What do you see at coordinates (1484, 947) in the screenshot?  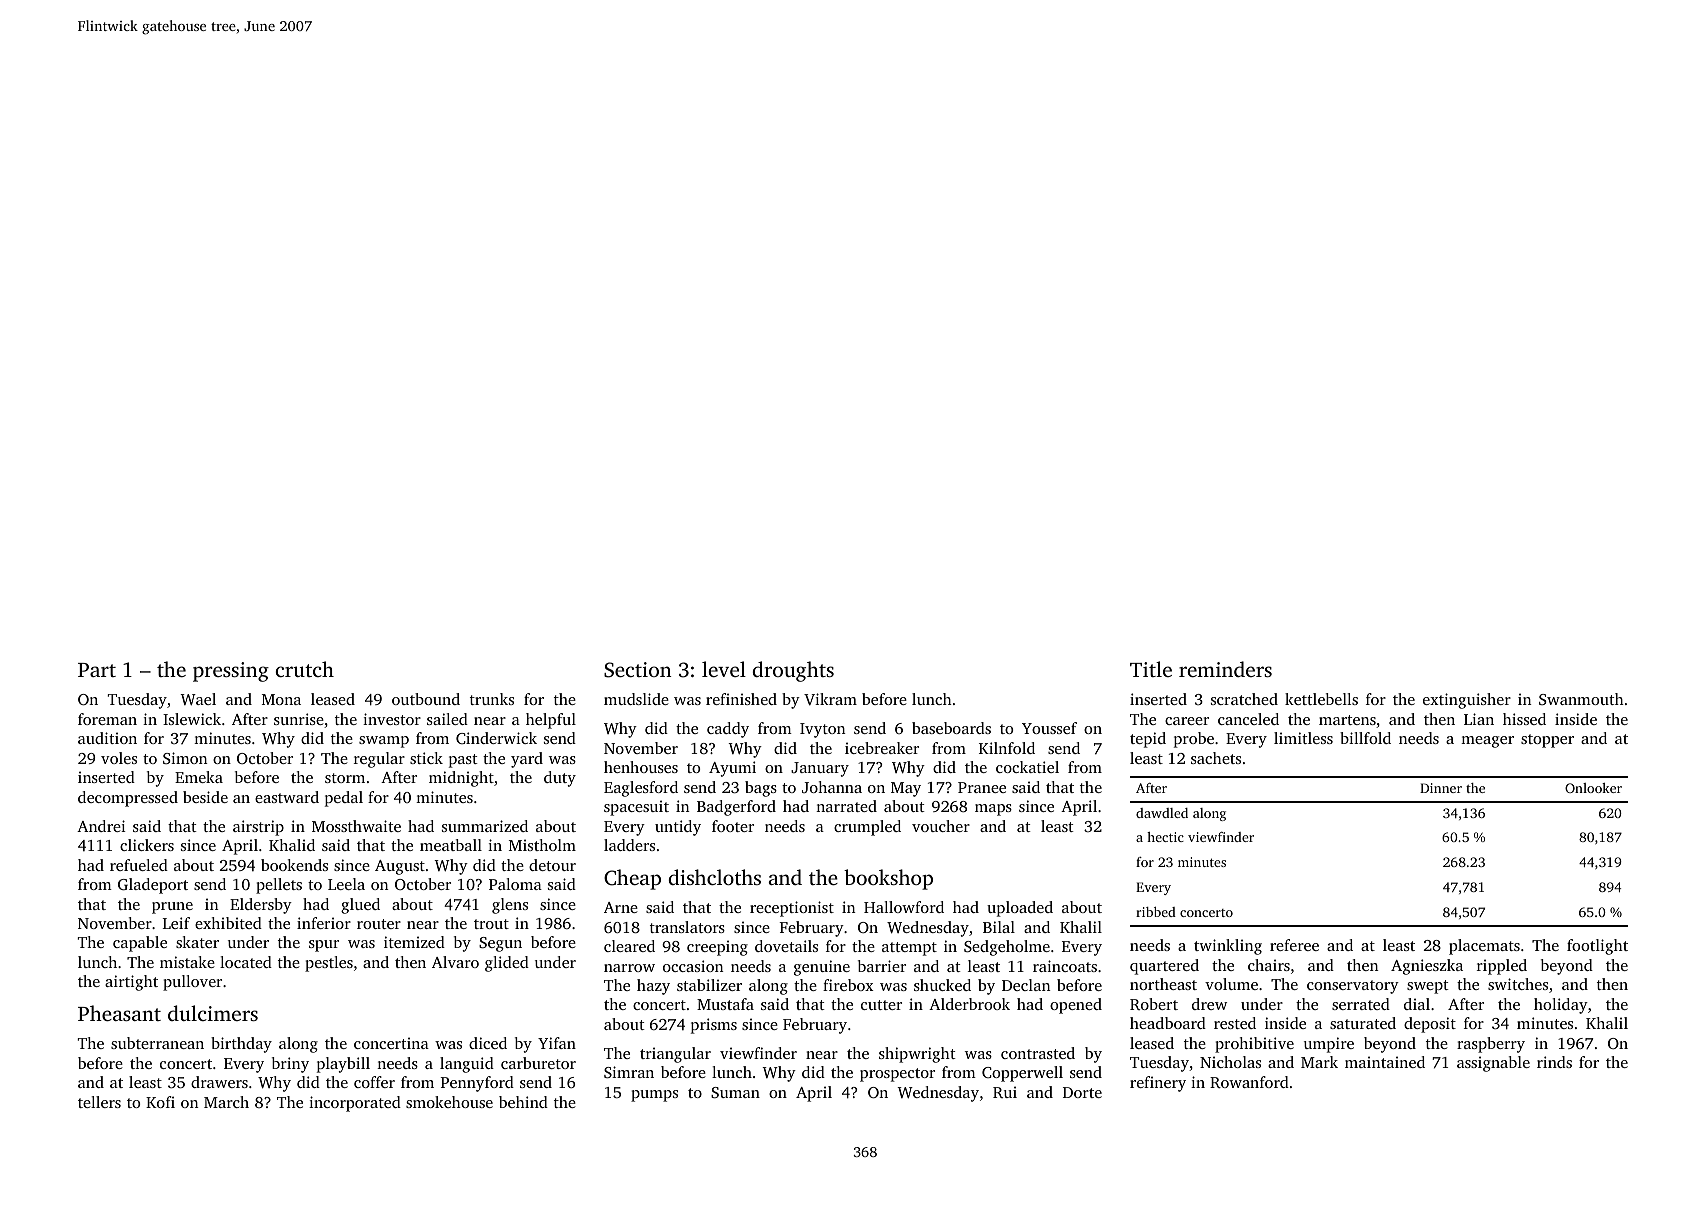 I see `placemats` at bounding box center [1484, 947].
